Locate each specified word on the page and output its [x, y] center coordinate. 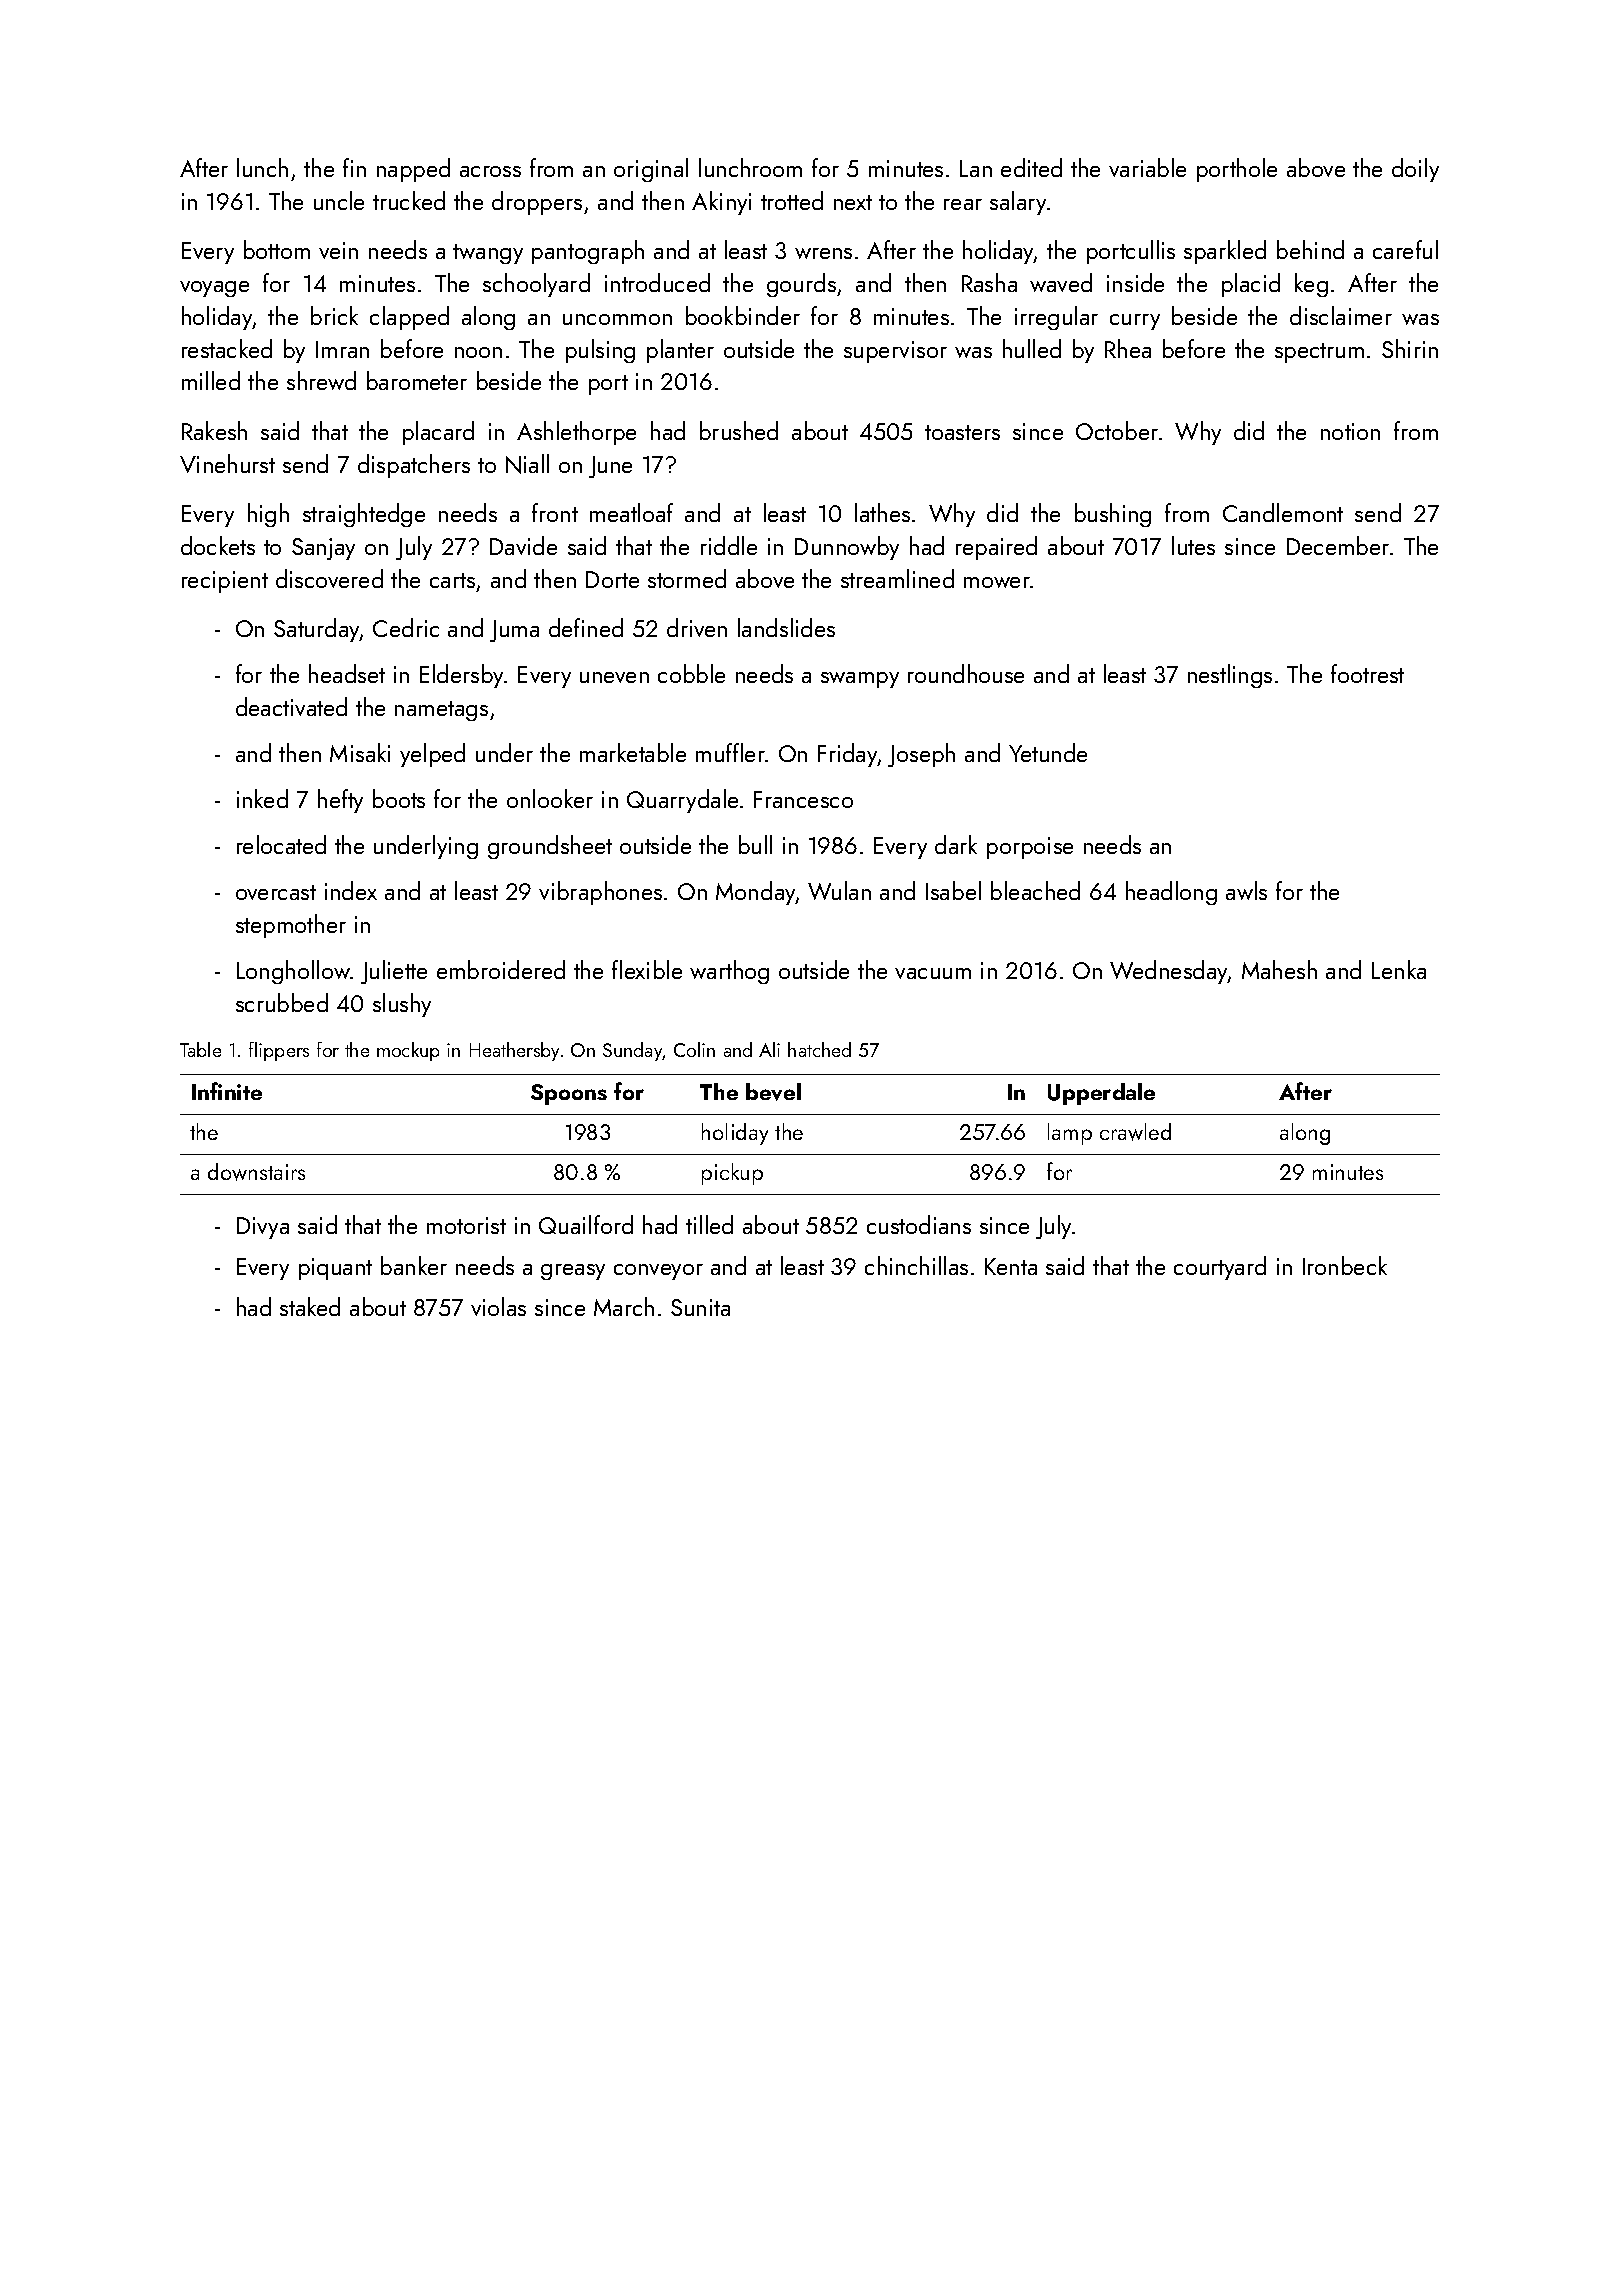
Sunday [633, 1051]
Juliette [394, 972]
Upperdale [1101, 1094]
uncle [339, 200]
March [624, 1306]
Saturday [317, 630]
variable [1147, 167]
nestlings [1230, 676]
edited [1031, 167]
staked [310, 1306]
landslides [786, 627]
